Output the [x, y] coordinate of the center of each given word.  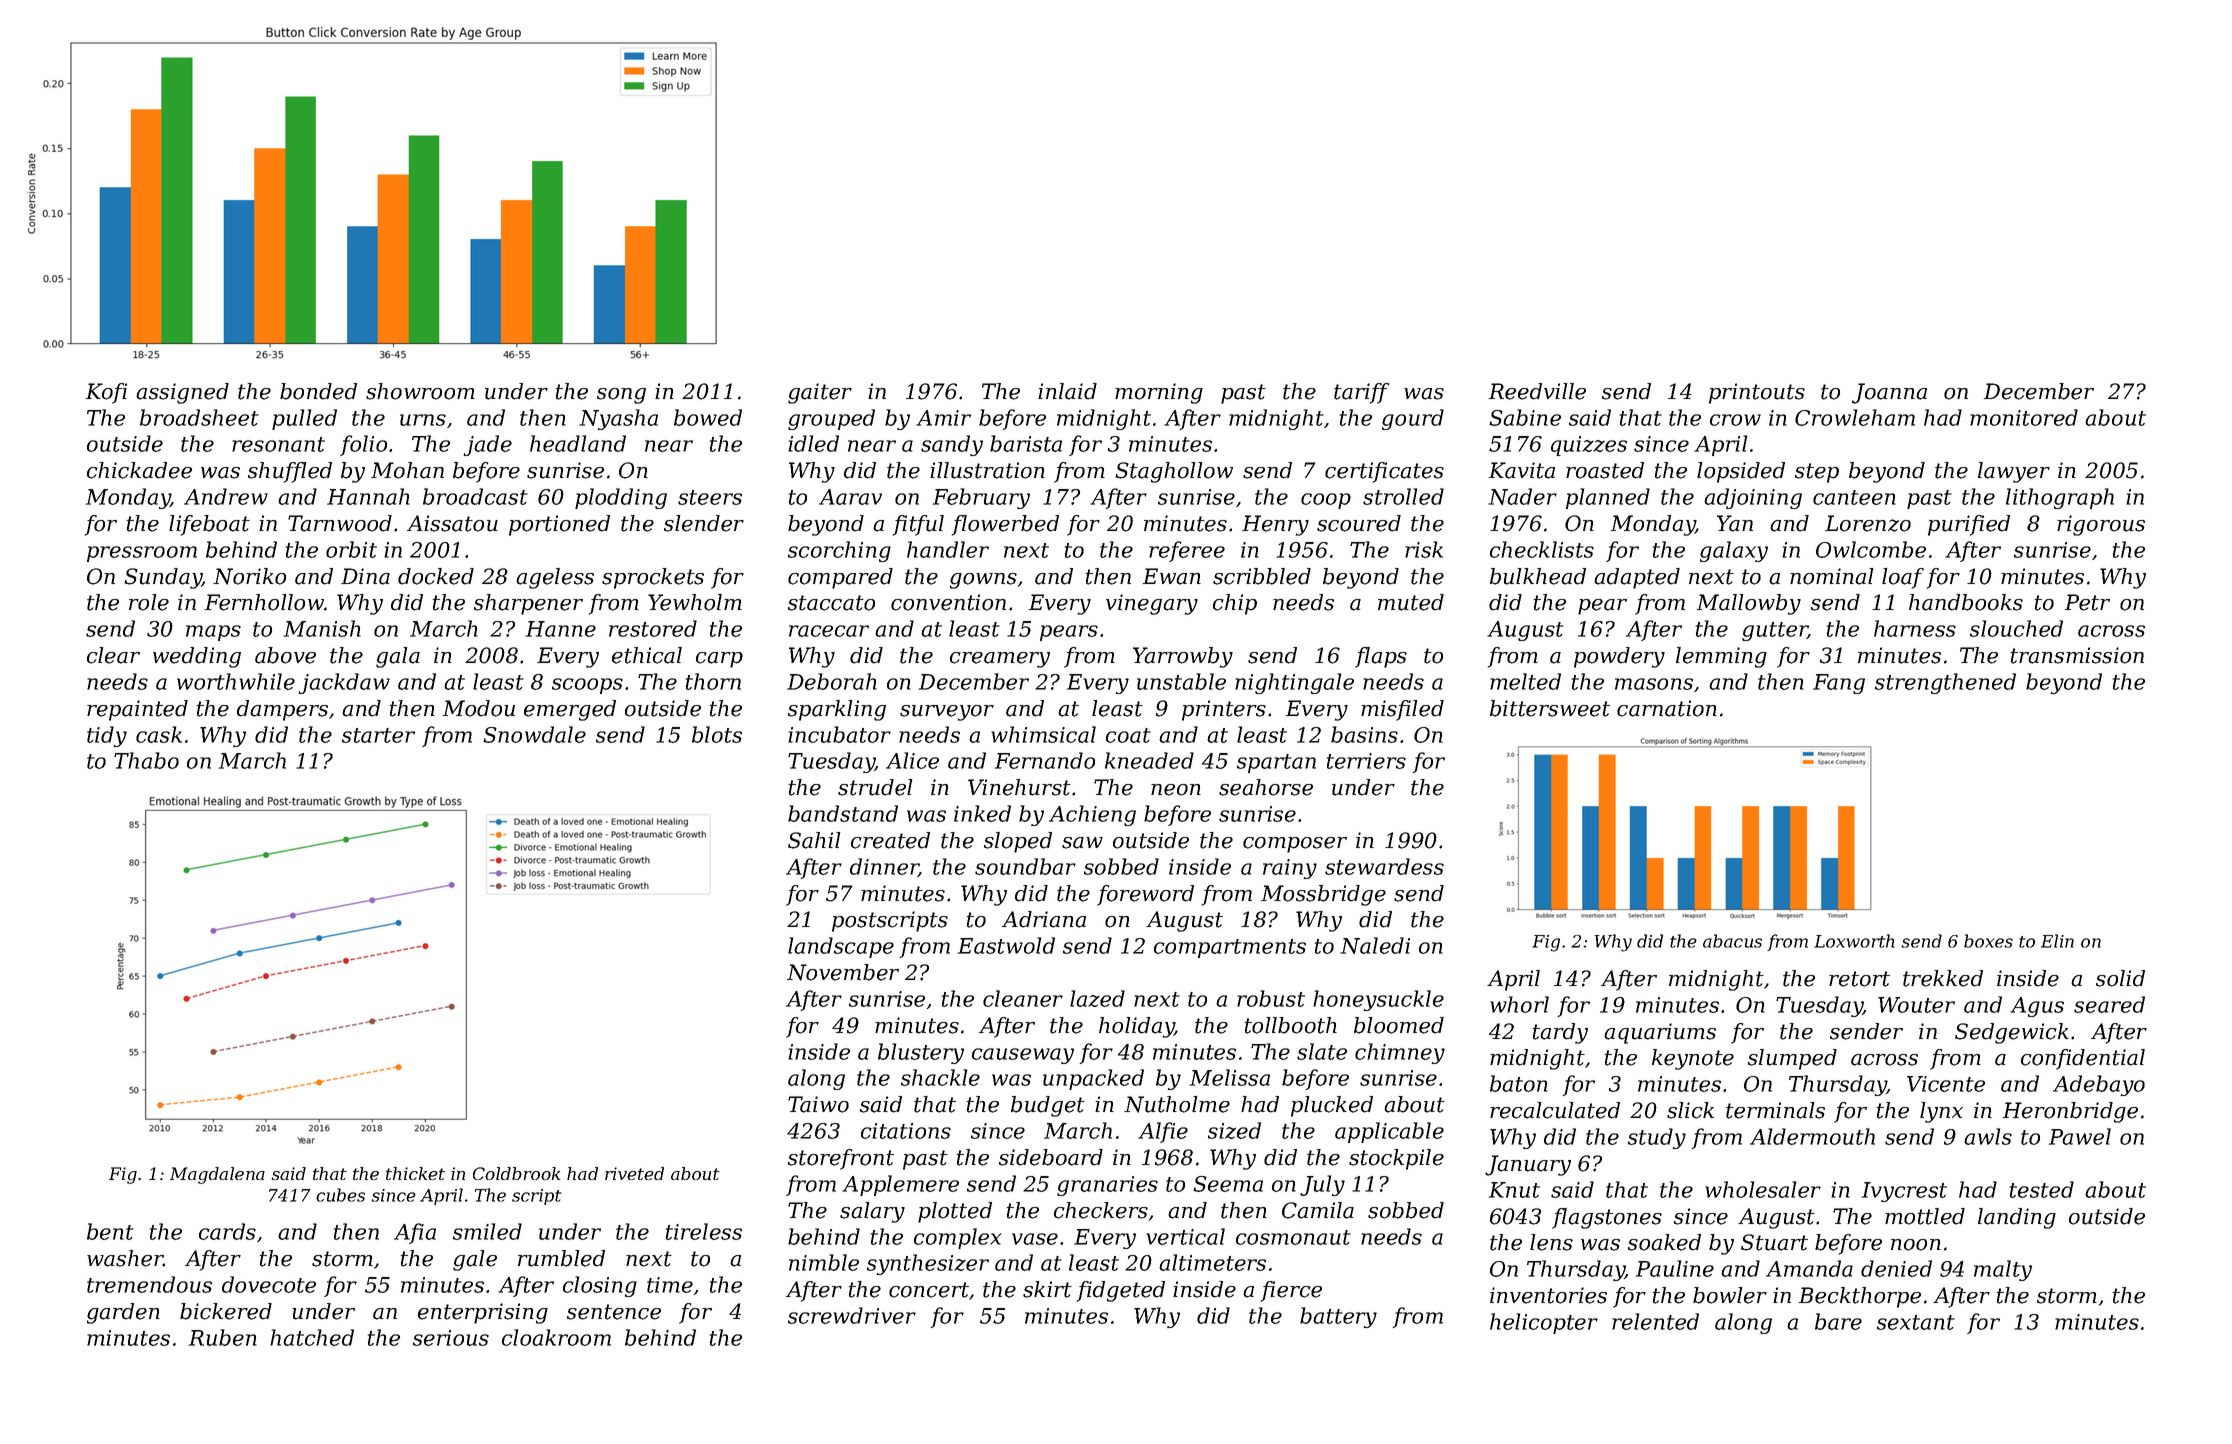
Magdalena [217, 1175]
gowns [983, 581]
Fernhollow [264, 602]
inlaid [1067, 391]
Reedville [1537, 391]
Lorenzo [1868, 523]
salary [872, 1212]
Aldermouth [1812, 1136]
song [621, 396]
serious [451, 1338]
